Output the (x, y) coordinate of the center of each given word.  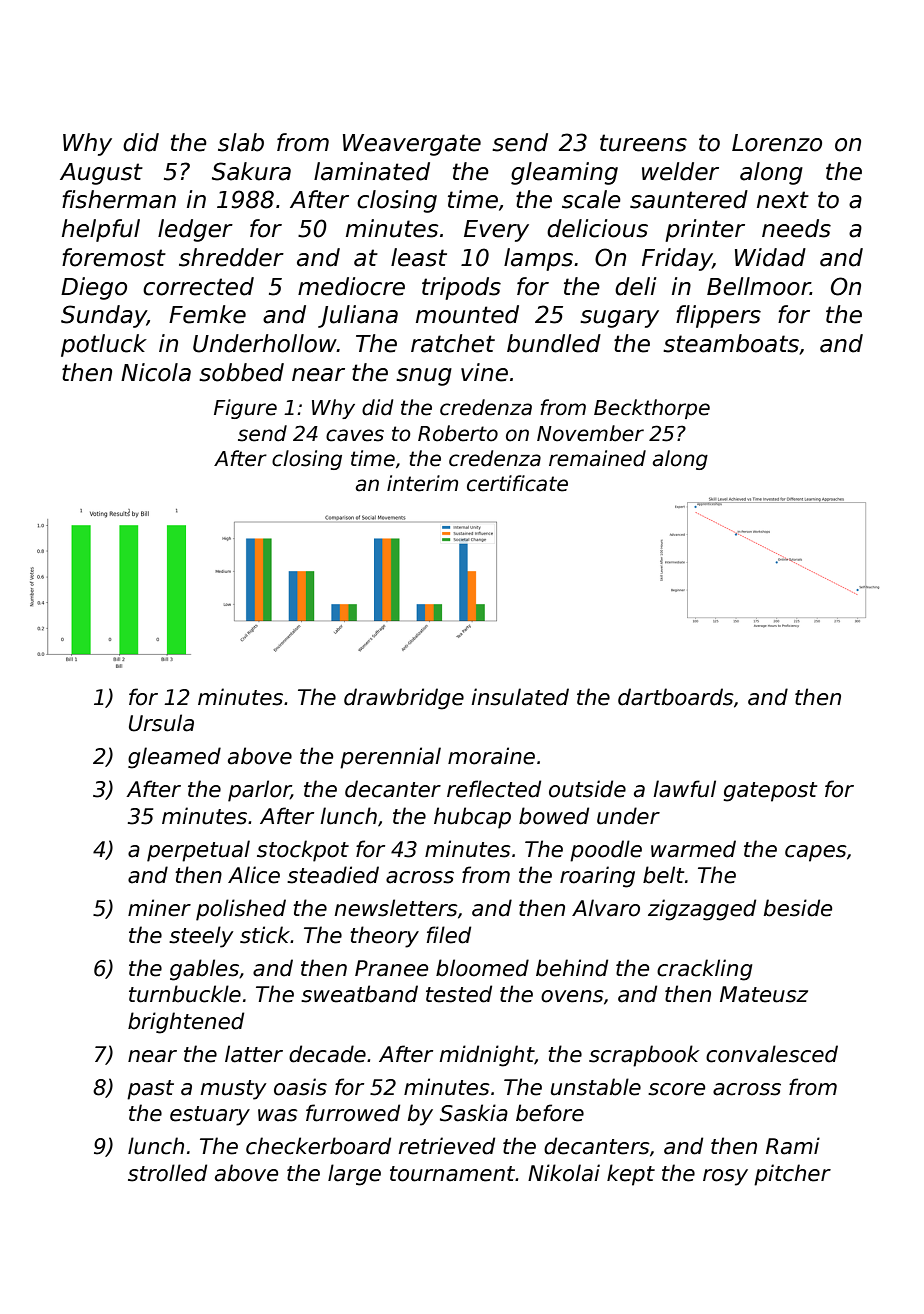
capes (816, 853)
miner (159, 908)
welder (680, 171)
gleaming (564, 173)
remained (597, 458)
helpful (101, 230)
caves (355, 435)
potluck (104, 345)
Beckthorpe (652, 409)
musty (233, 1090)
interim (422, 483)
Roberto (458, 433)
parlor (259, 791)
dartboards (676, 697)
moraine (491, 756)
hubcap (472, 818)
